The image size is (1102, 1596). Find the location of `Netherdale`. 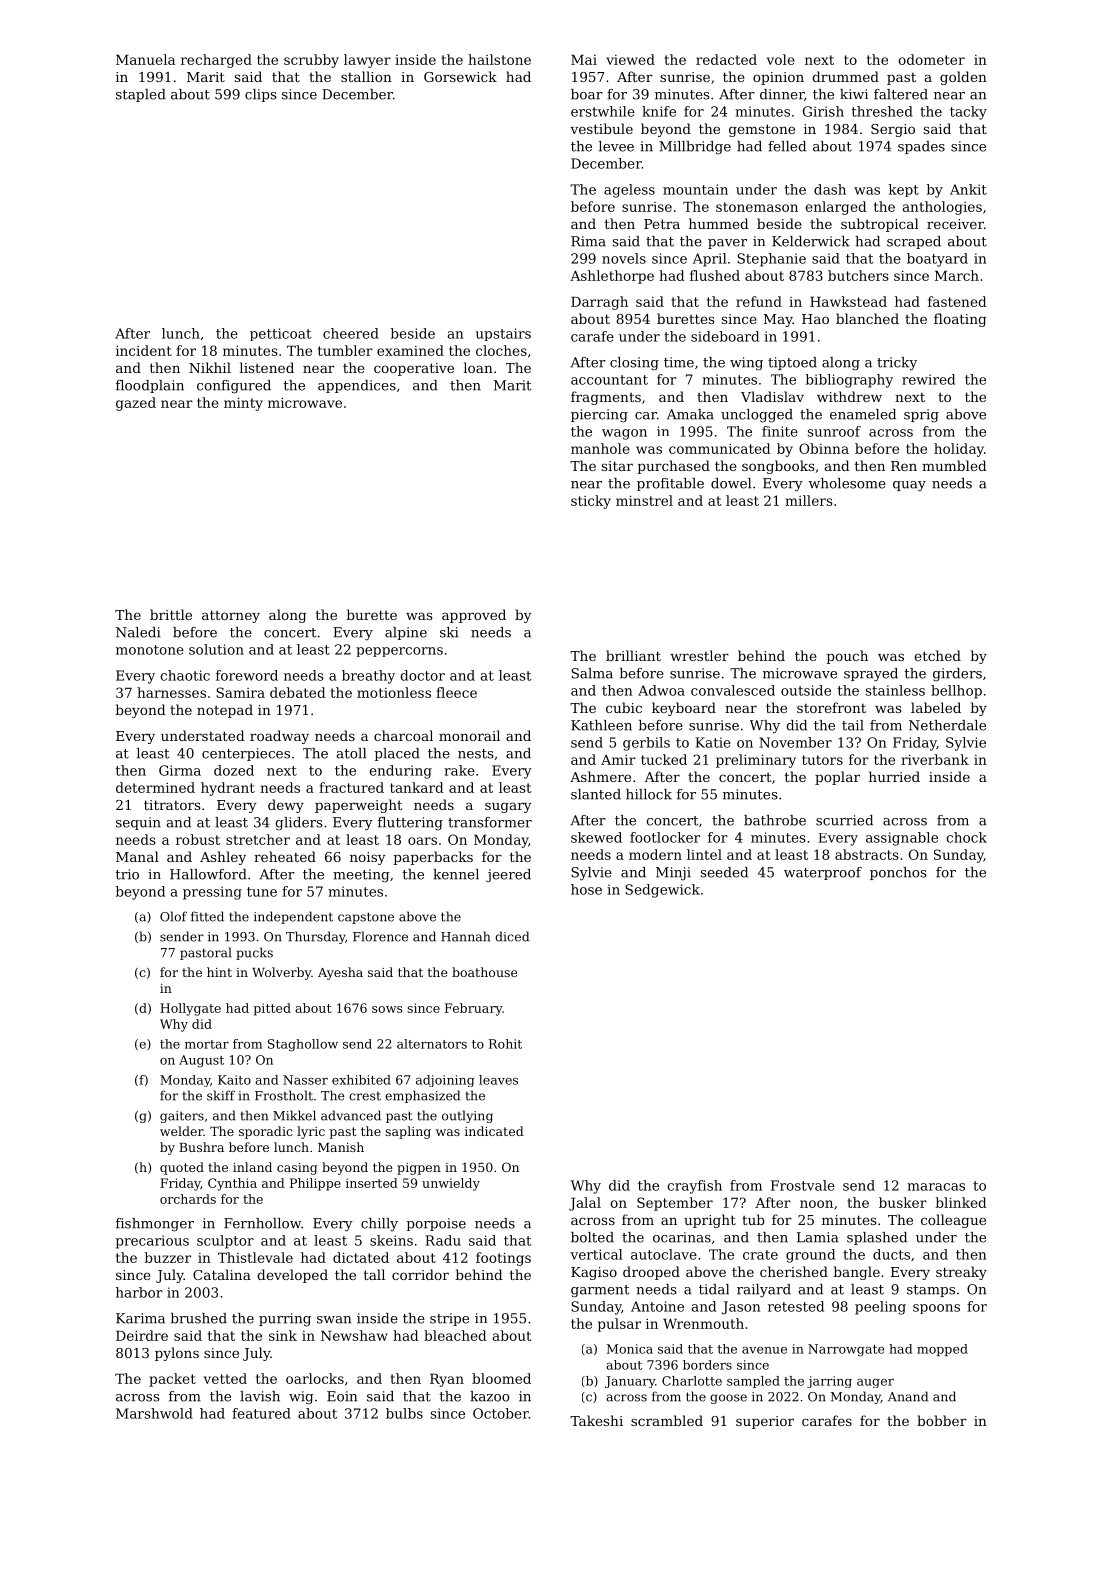

Netherdale is located at coordinates (947, 725).
